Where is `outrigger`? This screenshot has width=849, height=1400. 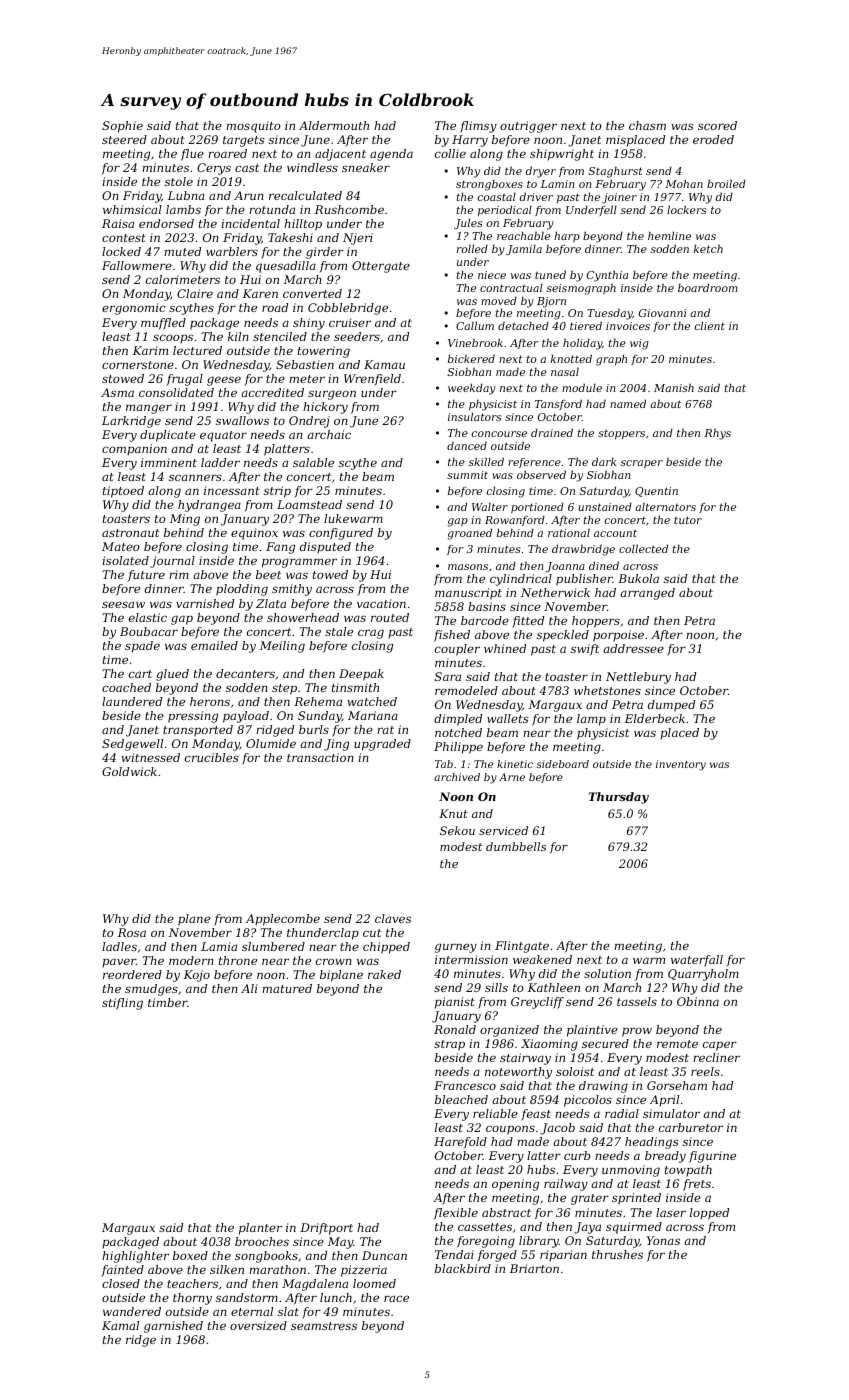 outrigger is located at coordinates (528, 127).
